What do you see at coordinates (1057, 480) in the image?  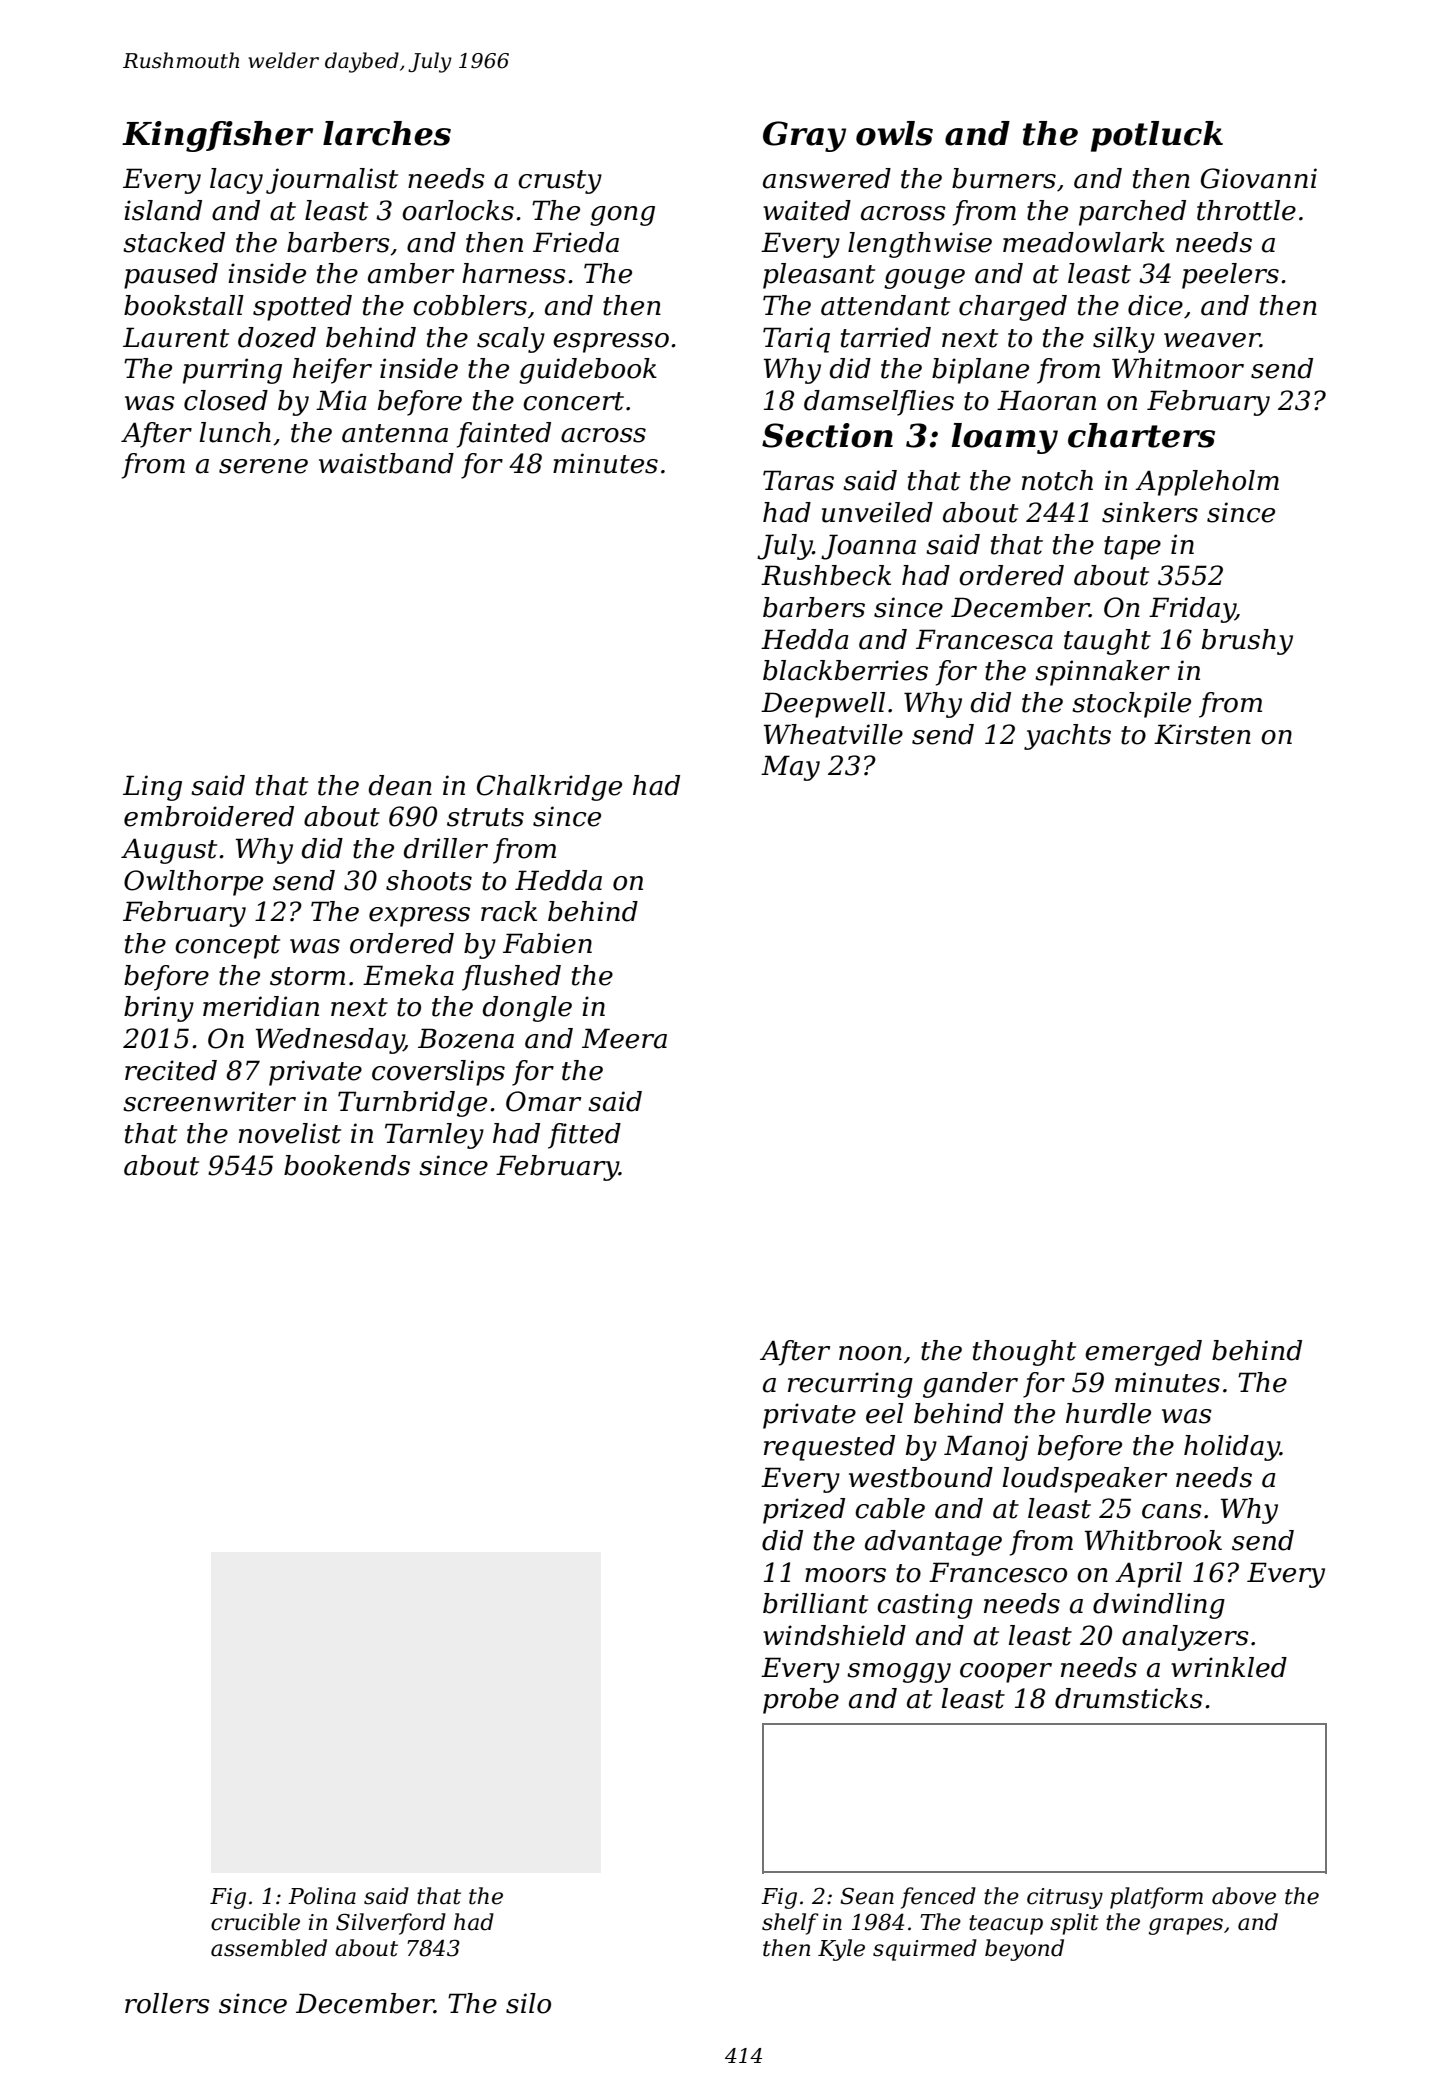 I see `notch` at bounding box center [1057, 480].
